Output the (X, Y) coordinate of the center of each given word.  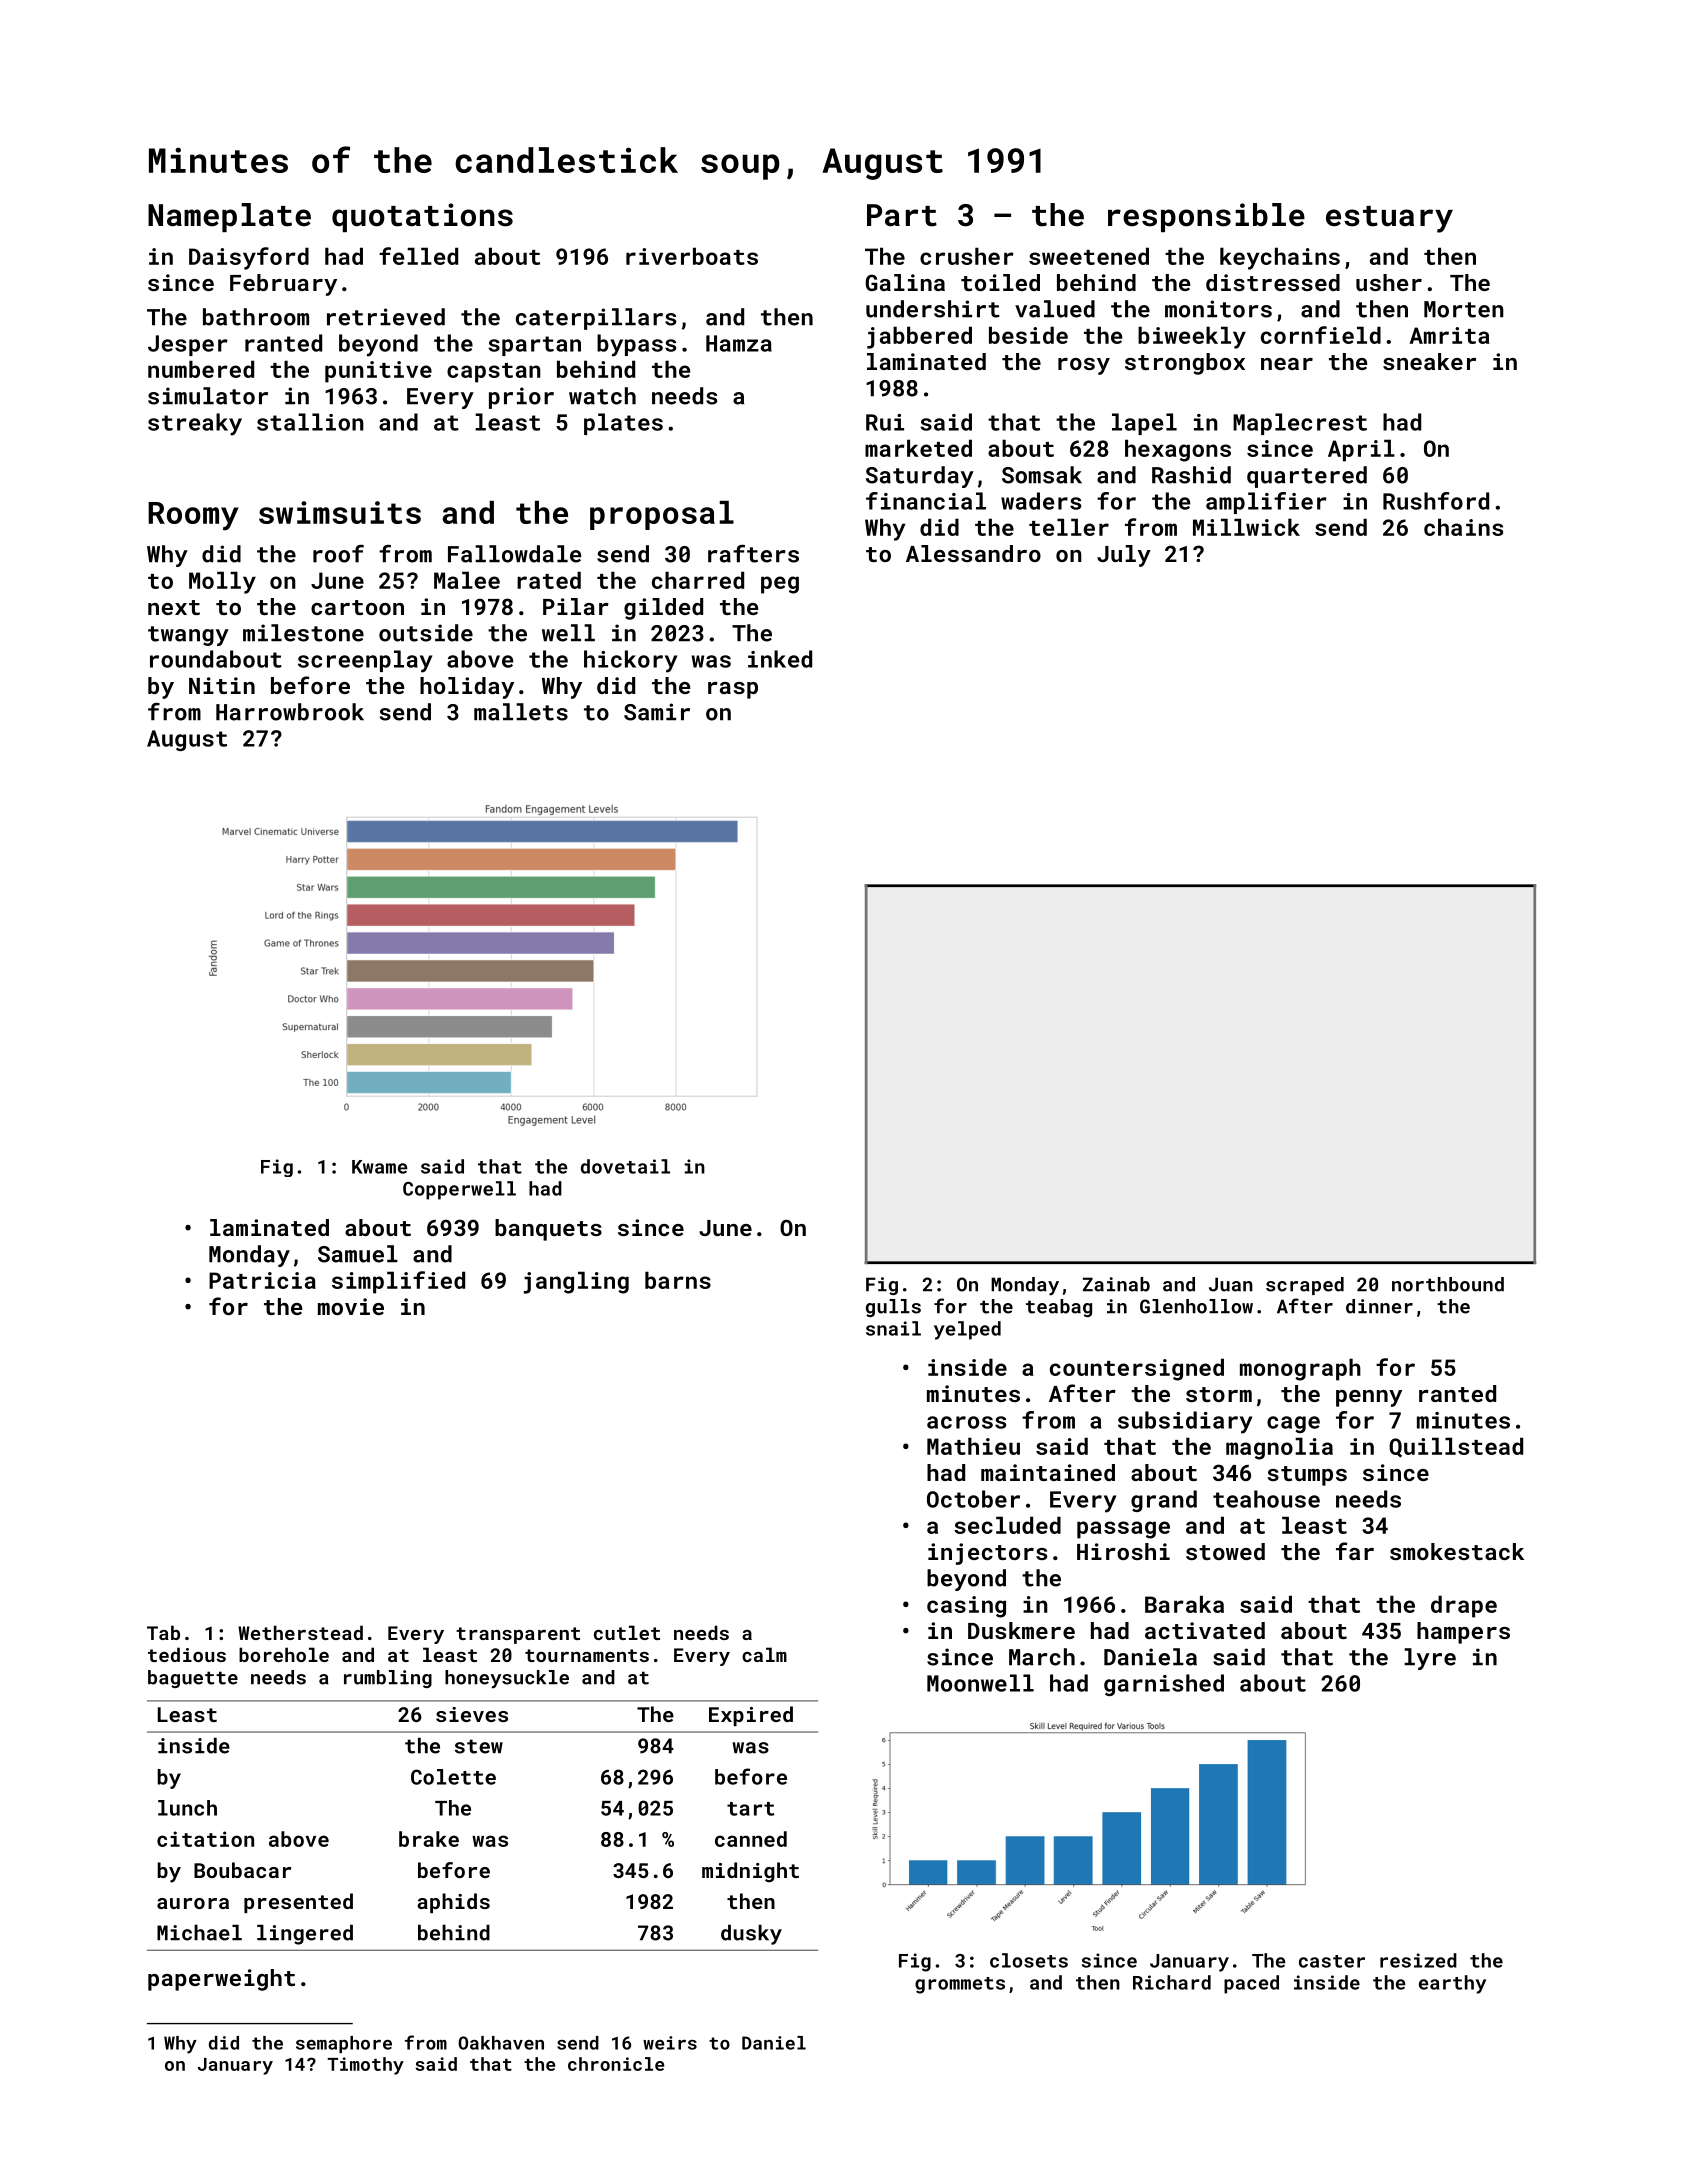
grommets (960, 1985)
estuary (1389, 219)
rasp (733, 690)
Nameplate (229, 217)
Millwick (1246, 527)
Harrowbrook (290, 712)
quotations (422, 217)
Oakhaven (501, 2043)
